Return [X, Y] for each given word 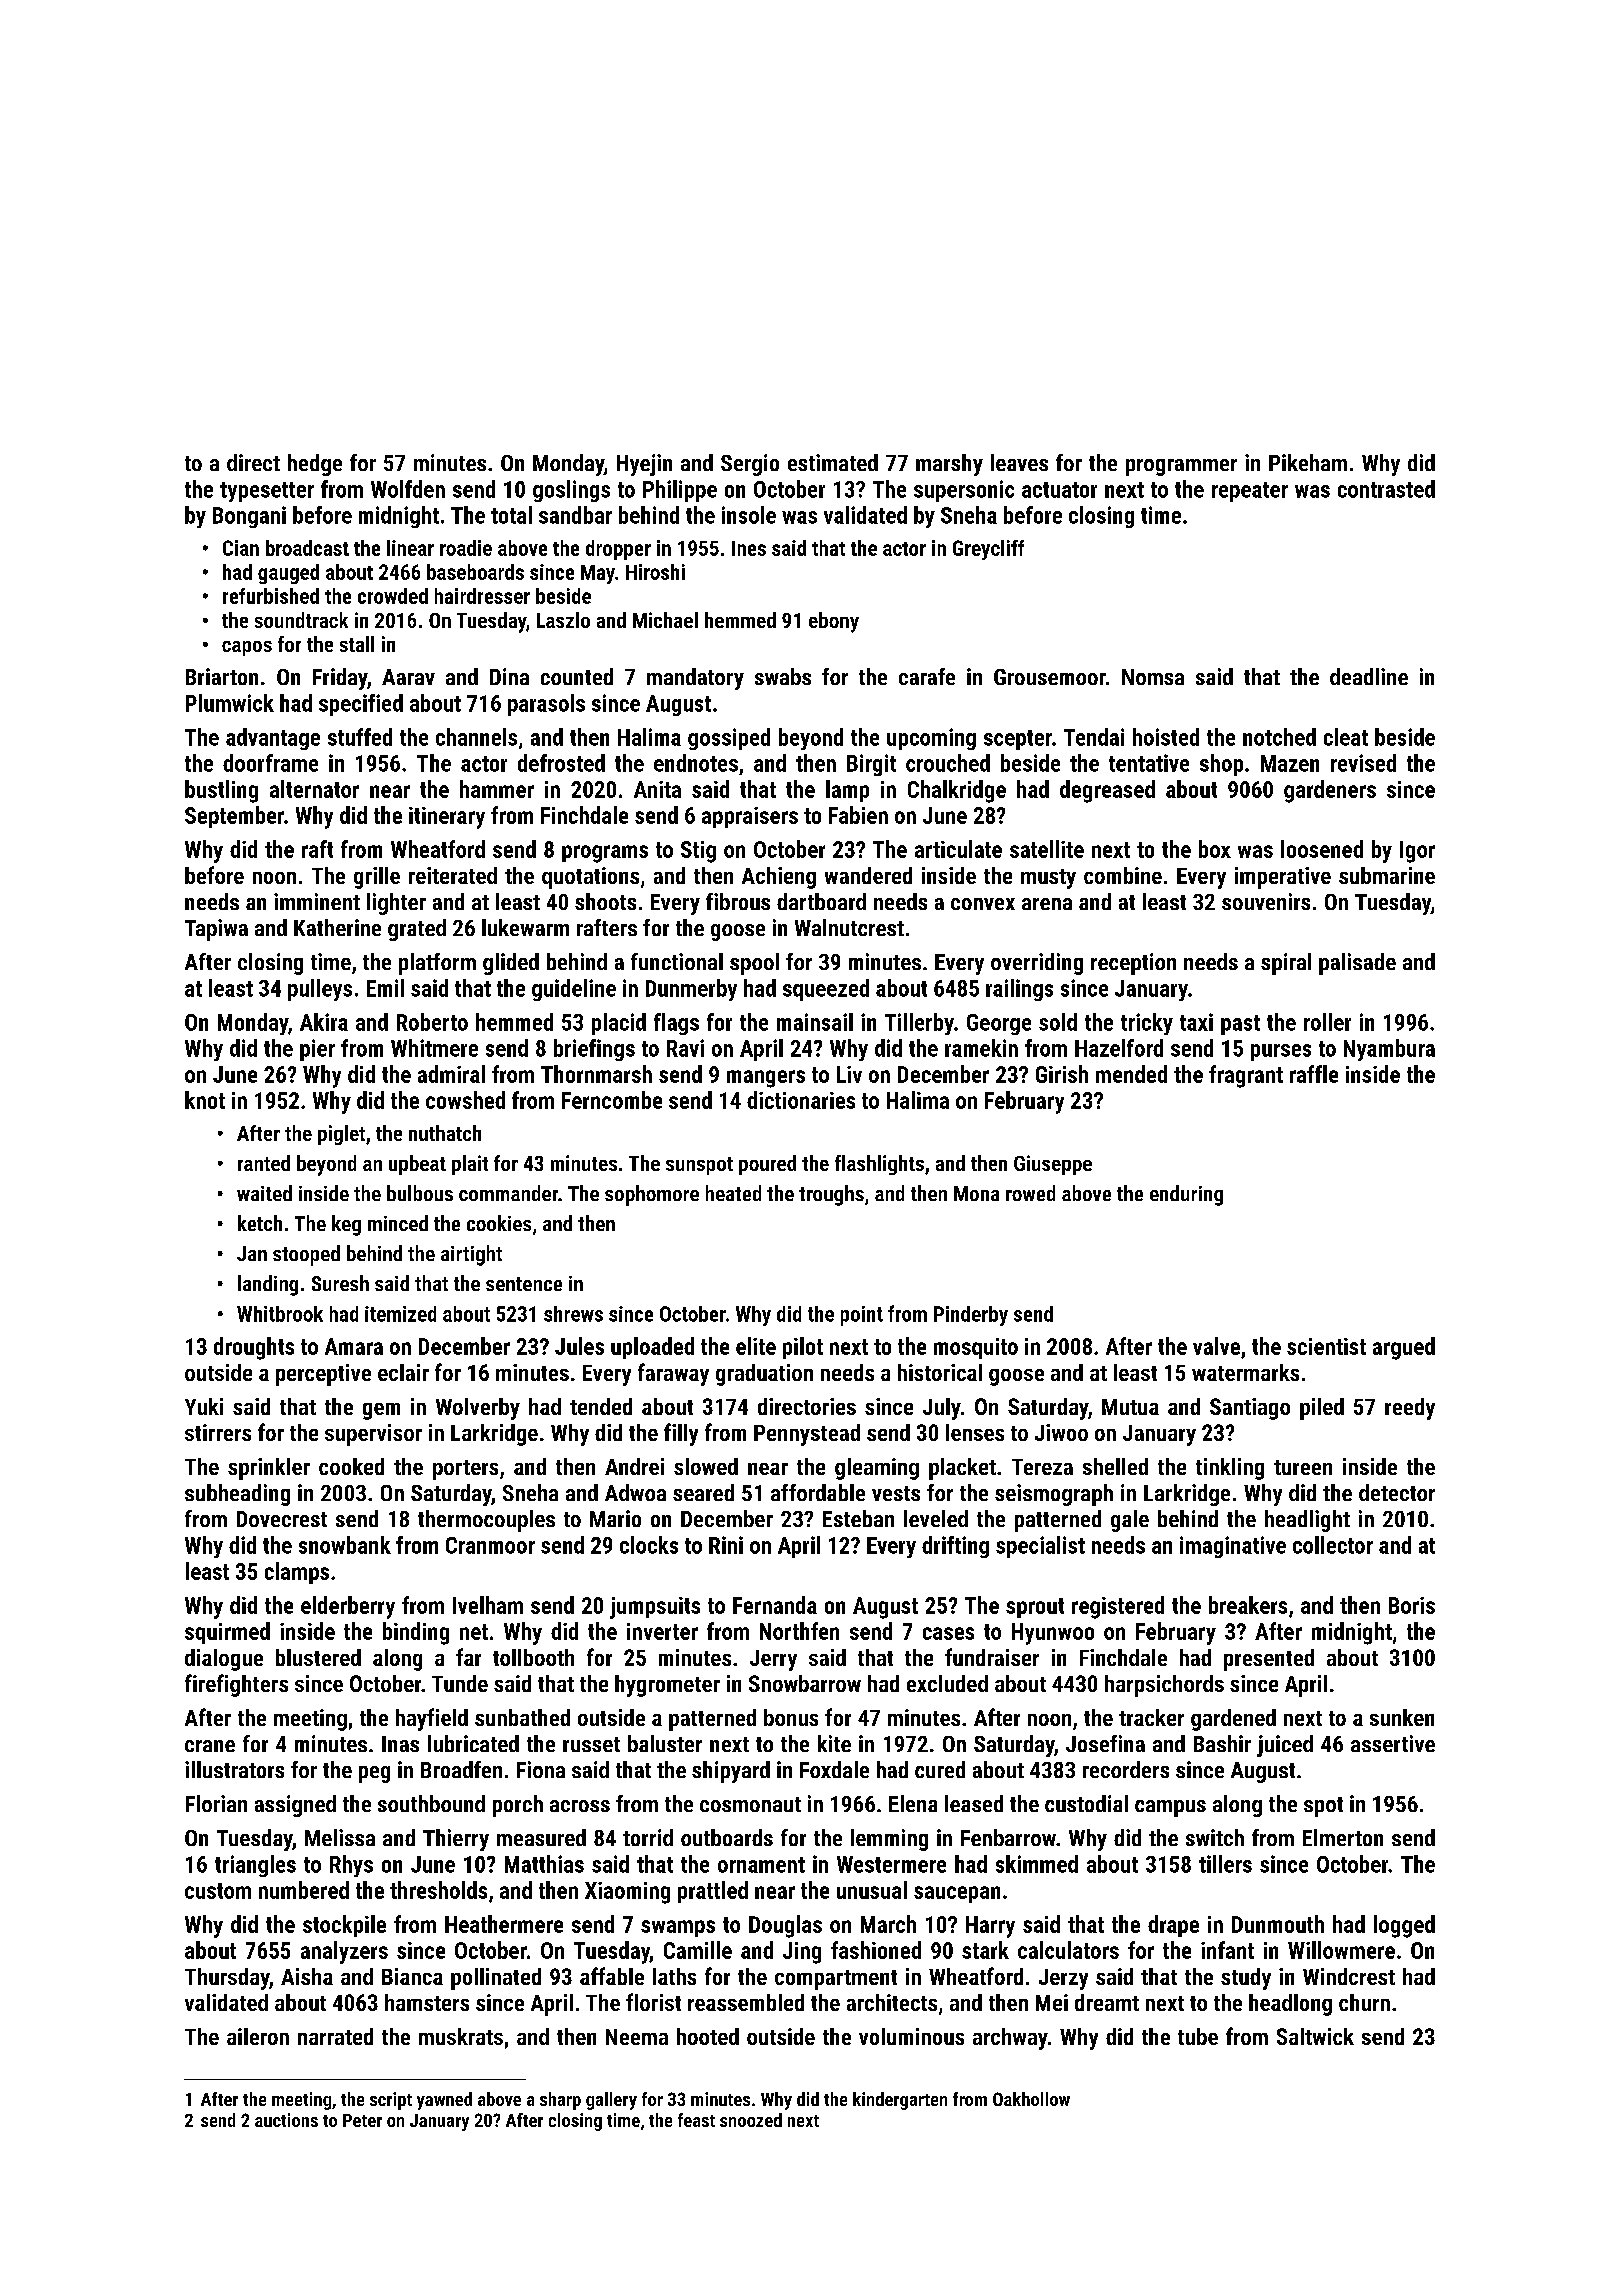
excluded [947, 1683]
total [511, 515]
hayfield [432, 1719]
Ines [749, 548]
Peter [362, 2120]
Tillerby [919, 1024]
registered [1118, 1607]
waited [264, 1193]
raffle [1314, 1074]
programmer [1181, 467]
